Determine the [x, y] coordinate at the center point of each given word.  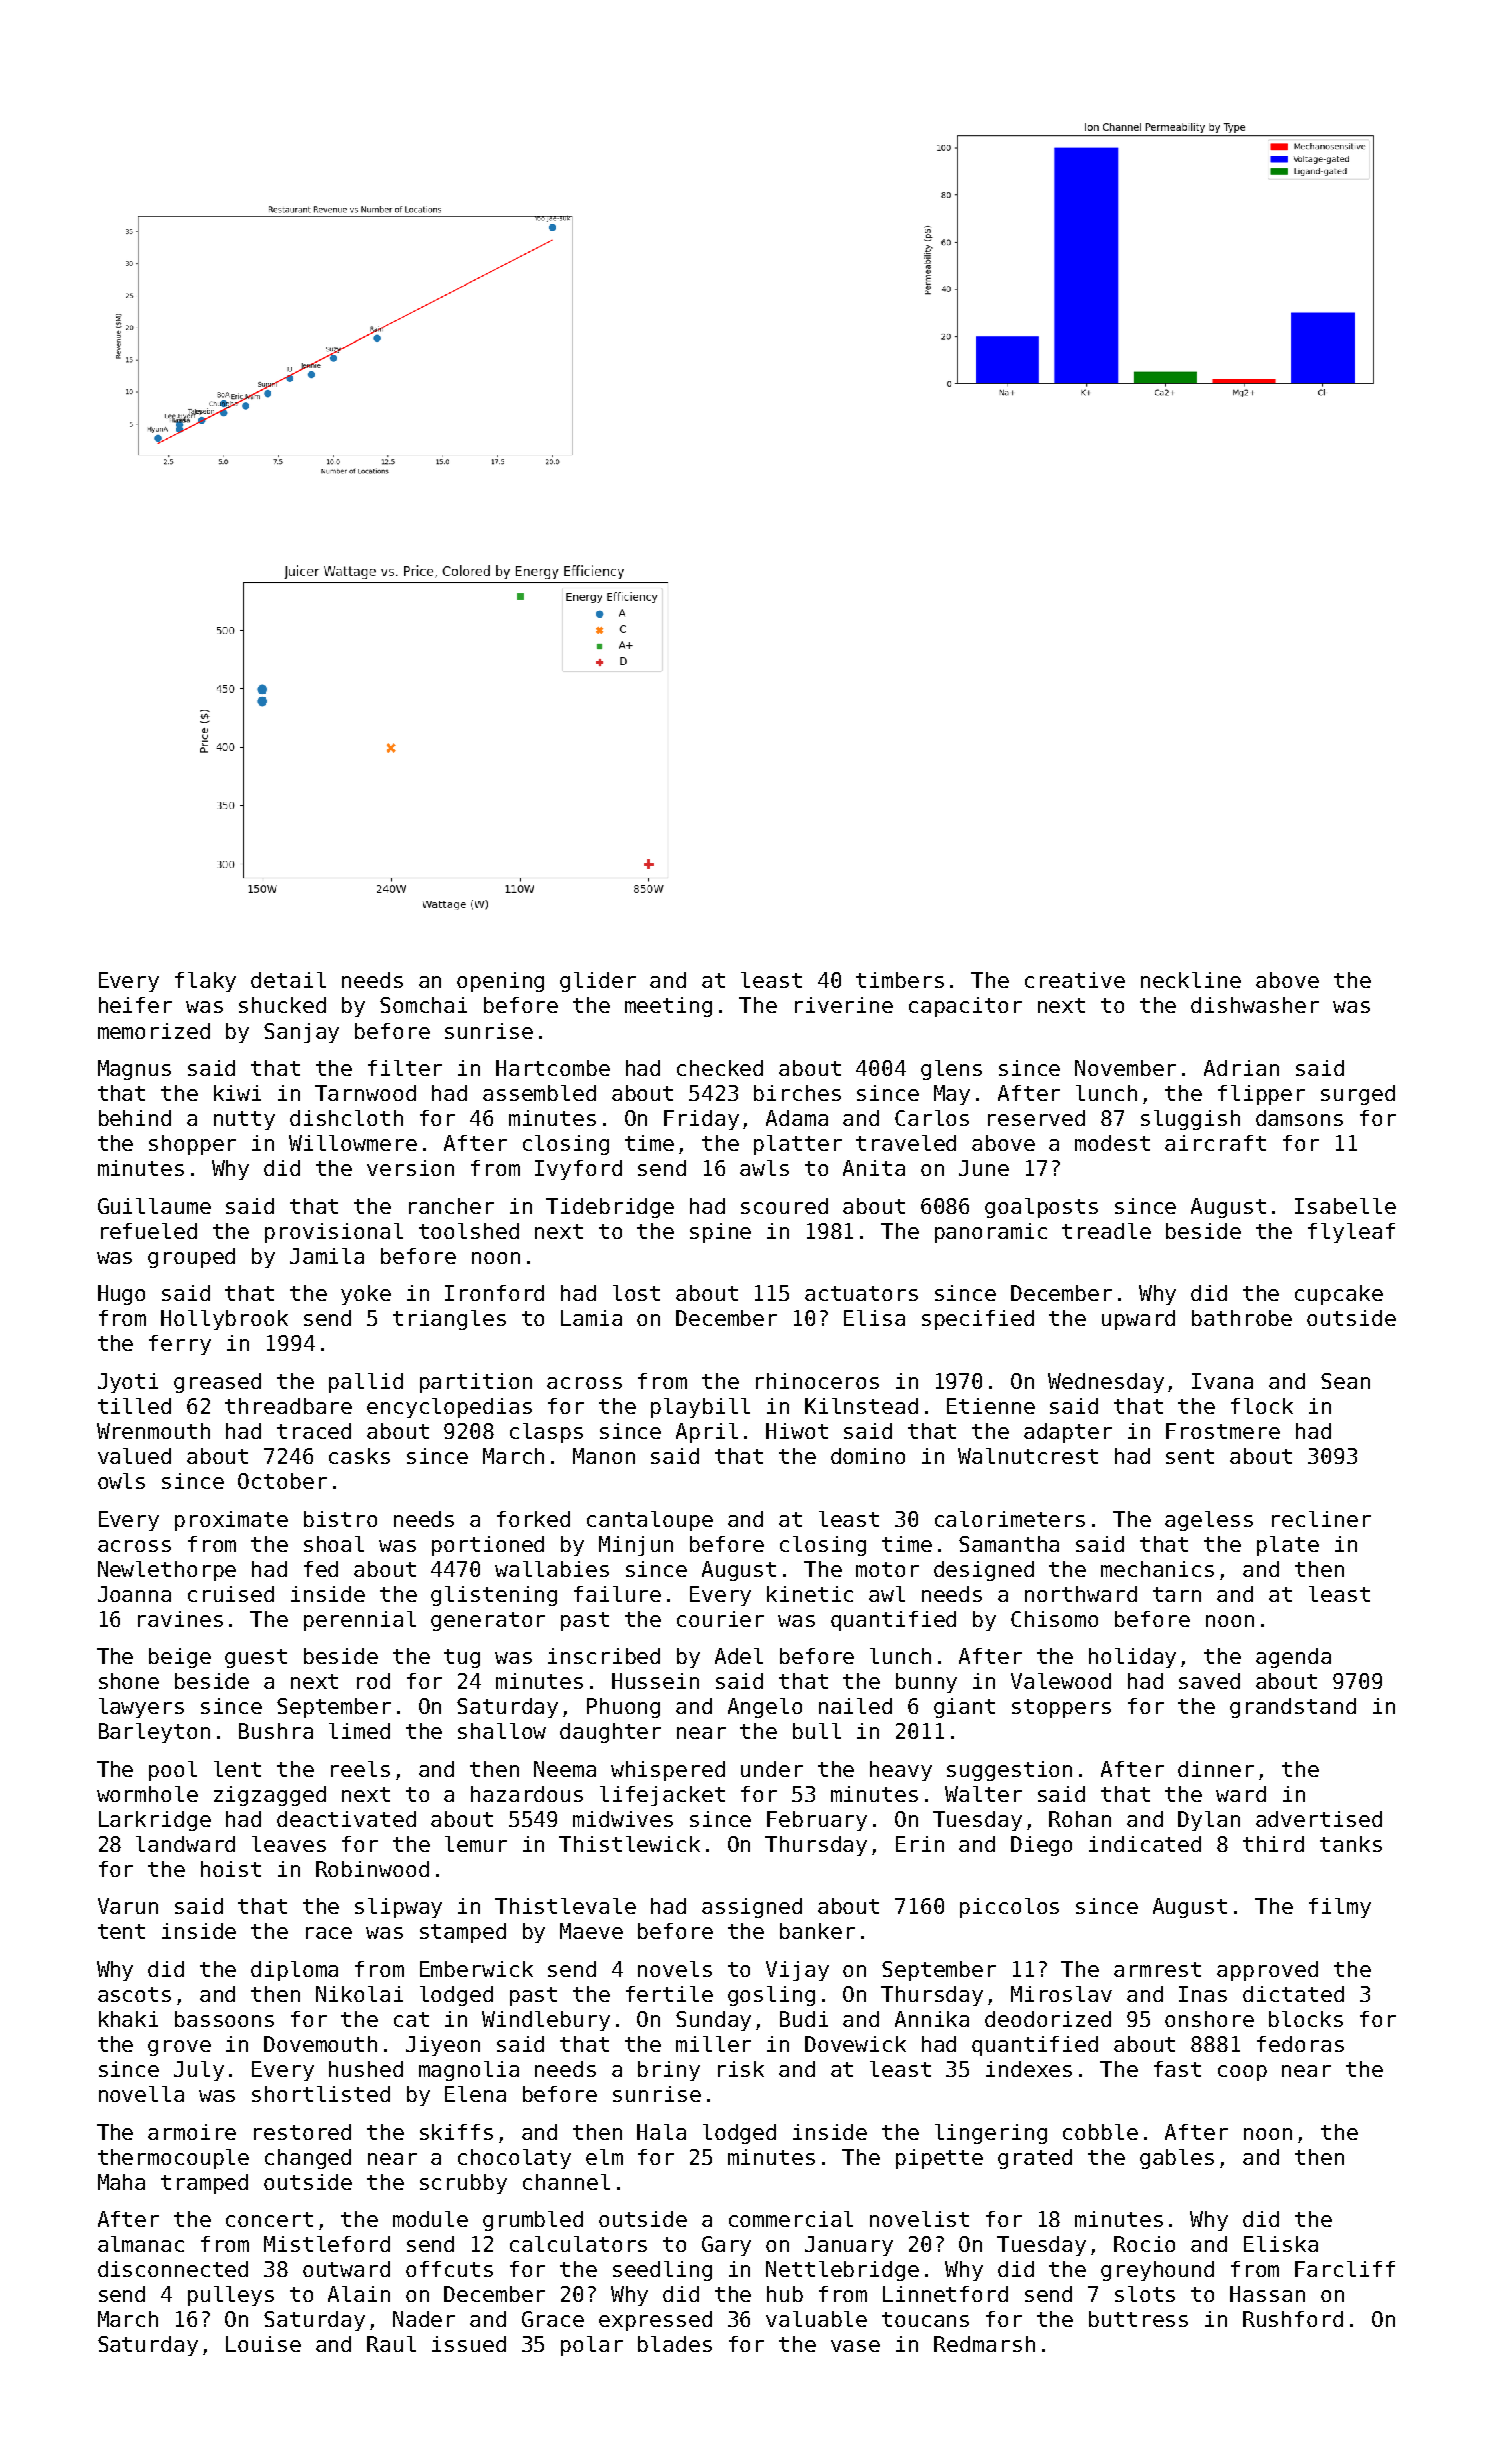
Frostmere [1223, 1431]
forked [533, 1519]
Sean [1345, 1381]
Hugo [121, 1295]
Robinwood [372, 1869]
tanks [1351, 1844]
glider [598, 982]
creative [1075, 980]
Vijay [797, 1971]
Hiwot [797, 1431]
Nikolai [359, 1994]
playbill [700, 1408]
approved [1267, 1971]
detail [288, 980]
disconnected [173, 2269]
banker [817, 1931]
